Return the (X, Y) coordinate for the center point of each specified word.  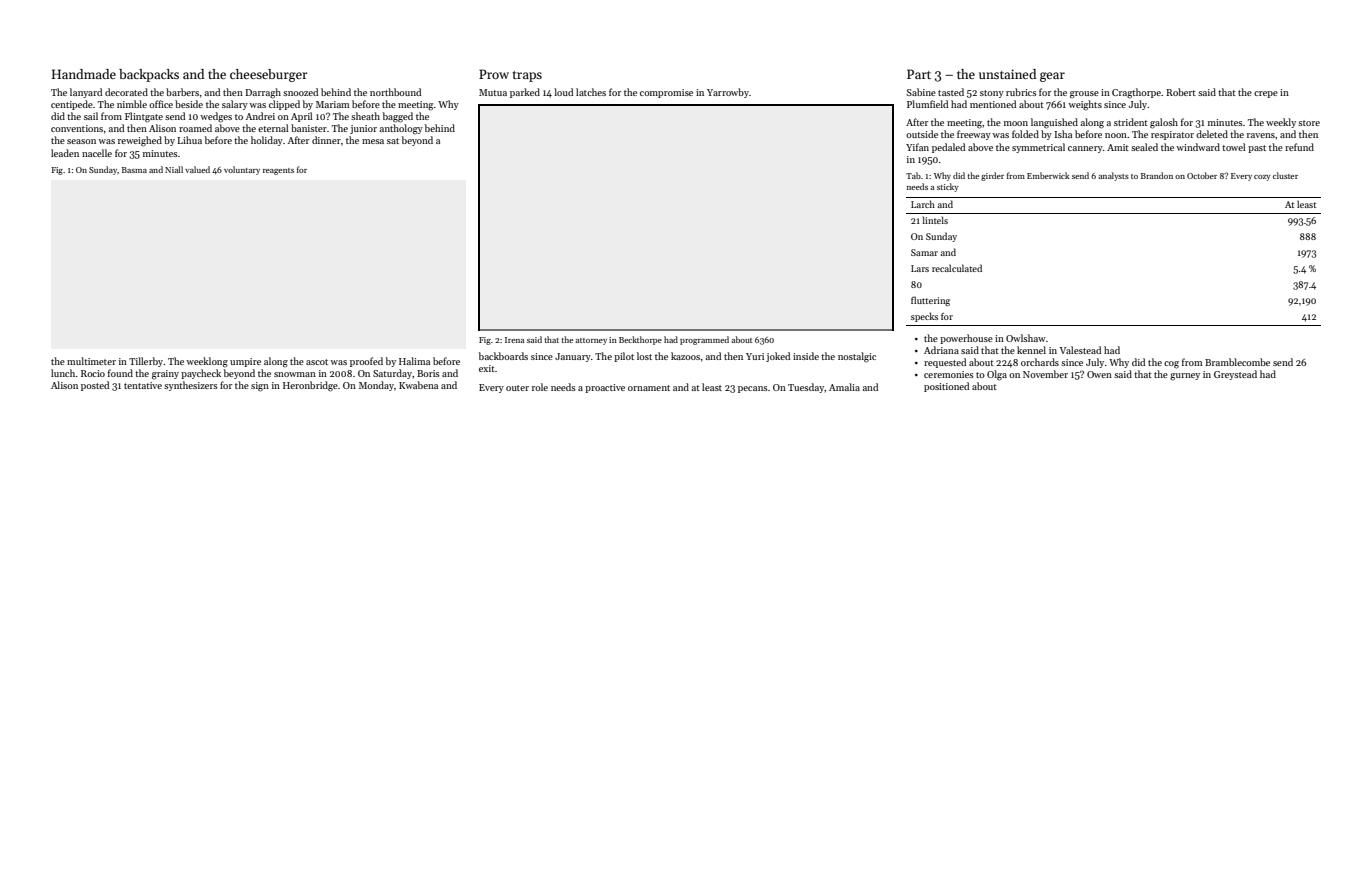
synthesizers (191, 386)
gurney (1185, 377)
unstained (1007, 74)
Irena (514, 340)
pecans (753, 389)
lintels (935, 220)
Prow (494, 74)
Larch (923, 204)
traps (527, 76)
